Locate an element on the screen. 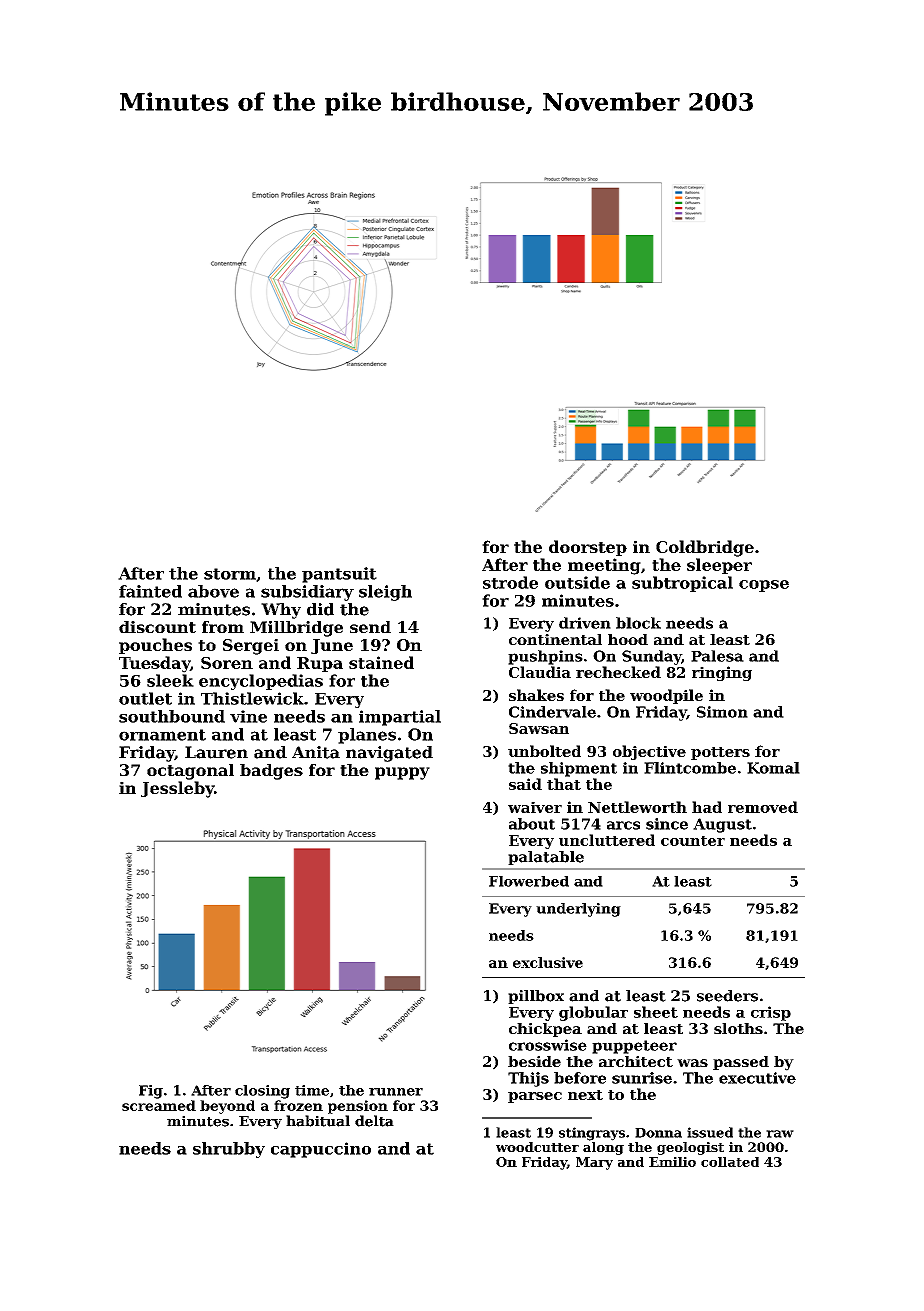  issued is located at coordinates (710, 1132).
